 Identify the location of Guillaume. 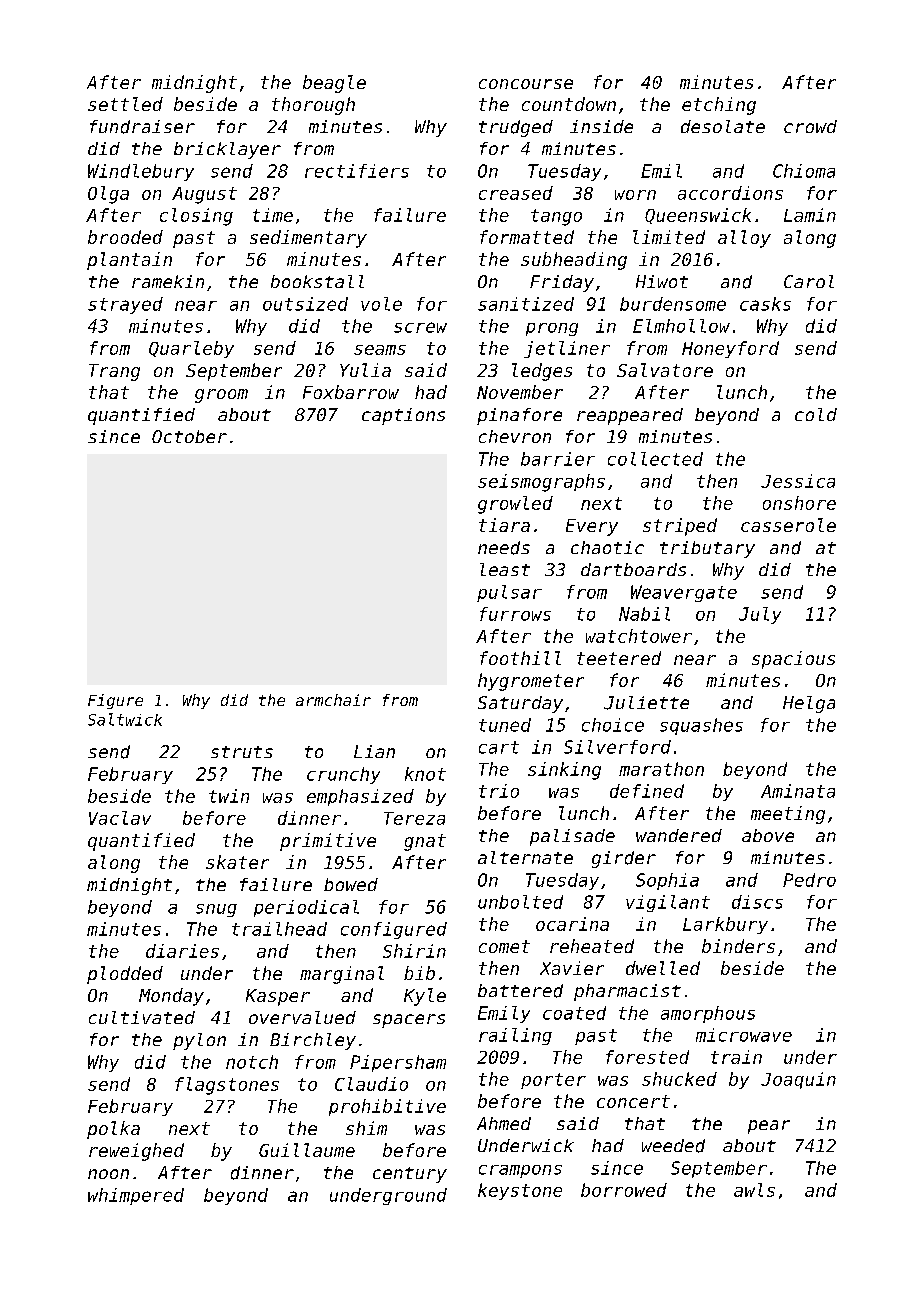
(307, 1150).
